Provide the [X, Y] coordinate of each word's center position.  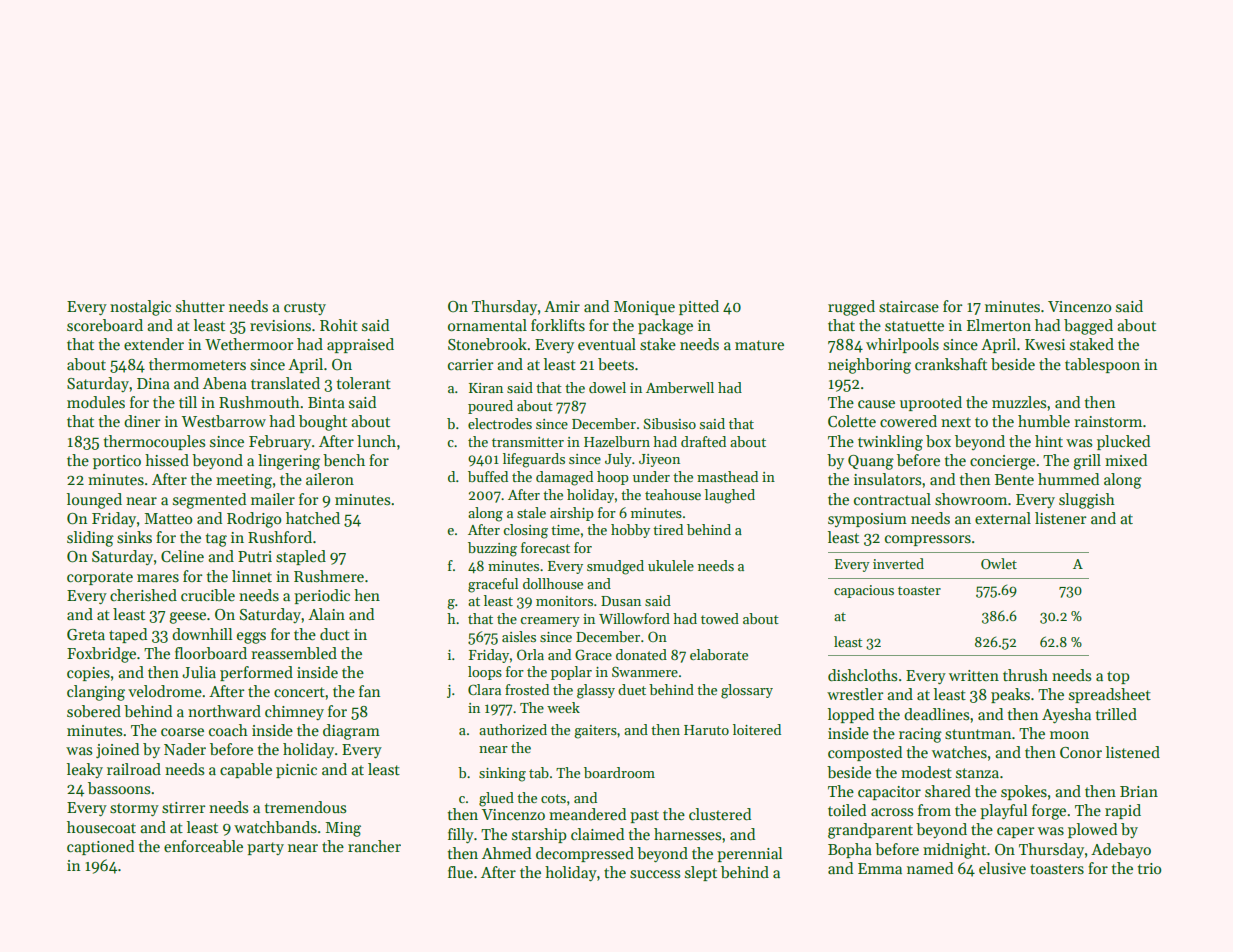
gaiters [595, 732]
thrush [1025, 675]
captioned [100, 847]
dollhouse [553, 583]
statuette [914, 326]
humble [1044, 421]
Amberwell [680, 387]
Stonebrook [487, 344]
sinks [134, 537]
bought [323, 423]
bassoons [119, 788]
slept [701, 873]
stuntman [978, 734]
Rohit [339, 325]
